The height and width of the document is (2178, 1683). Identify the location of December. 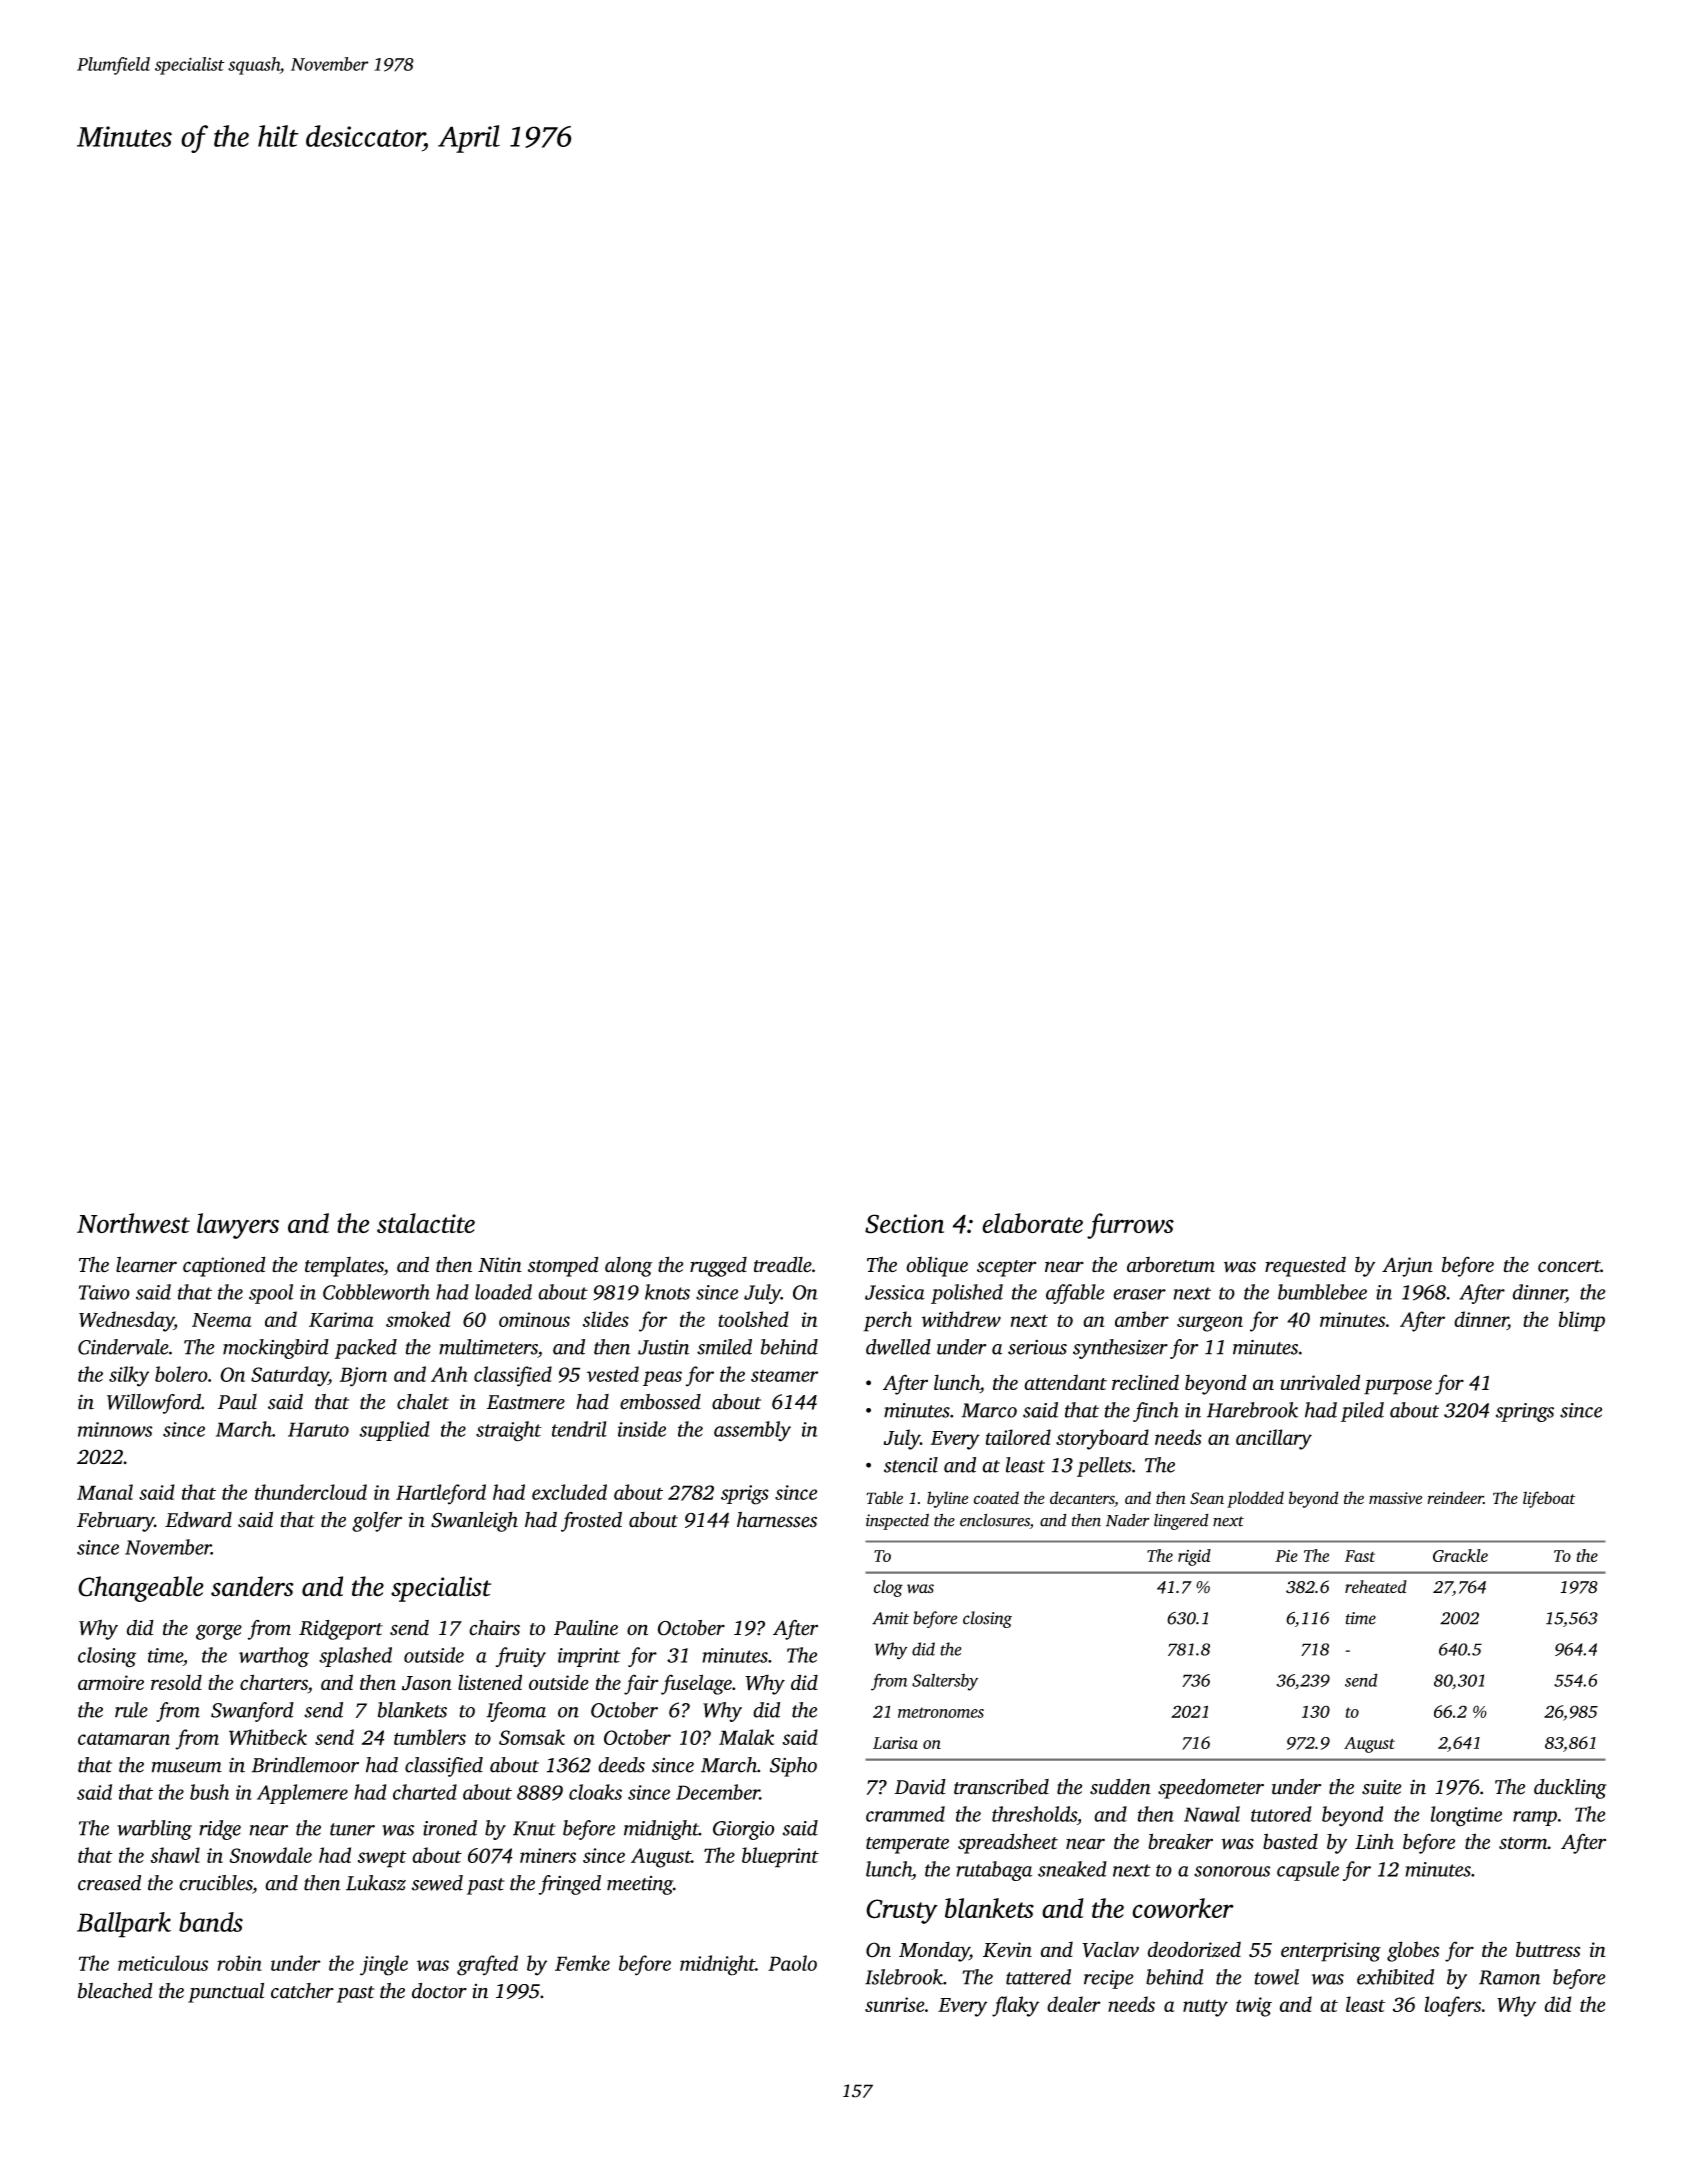
(718, 1792).
